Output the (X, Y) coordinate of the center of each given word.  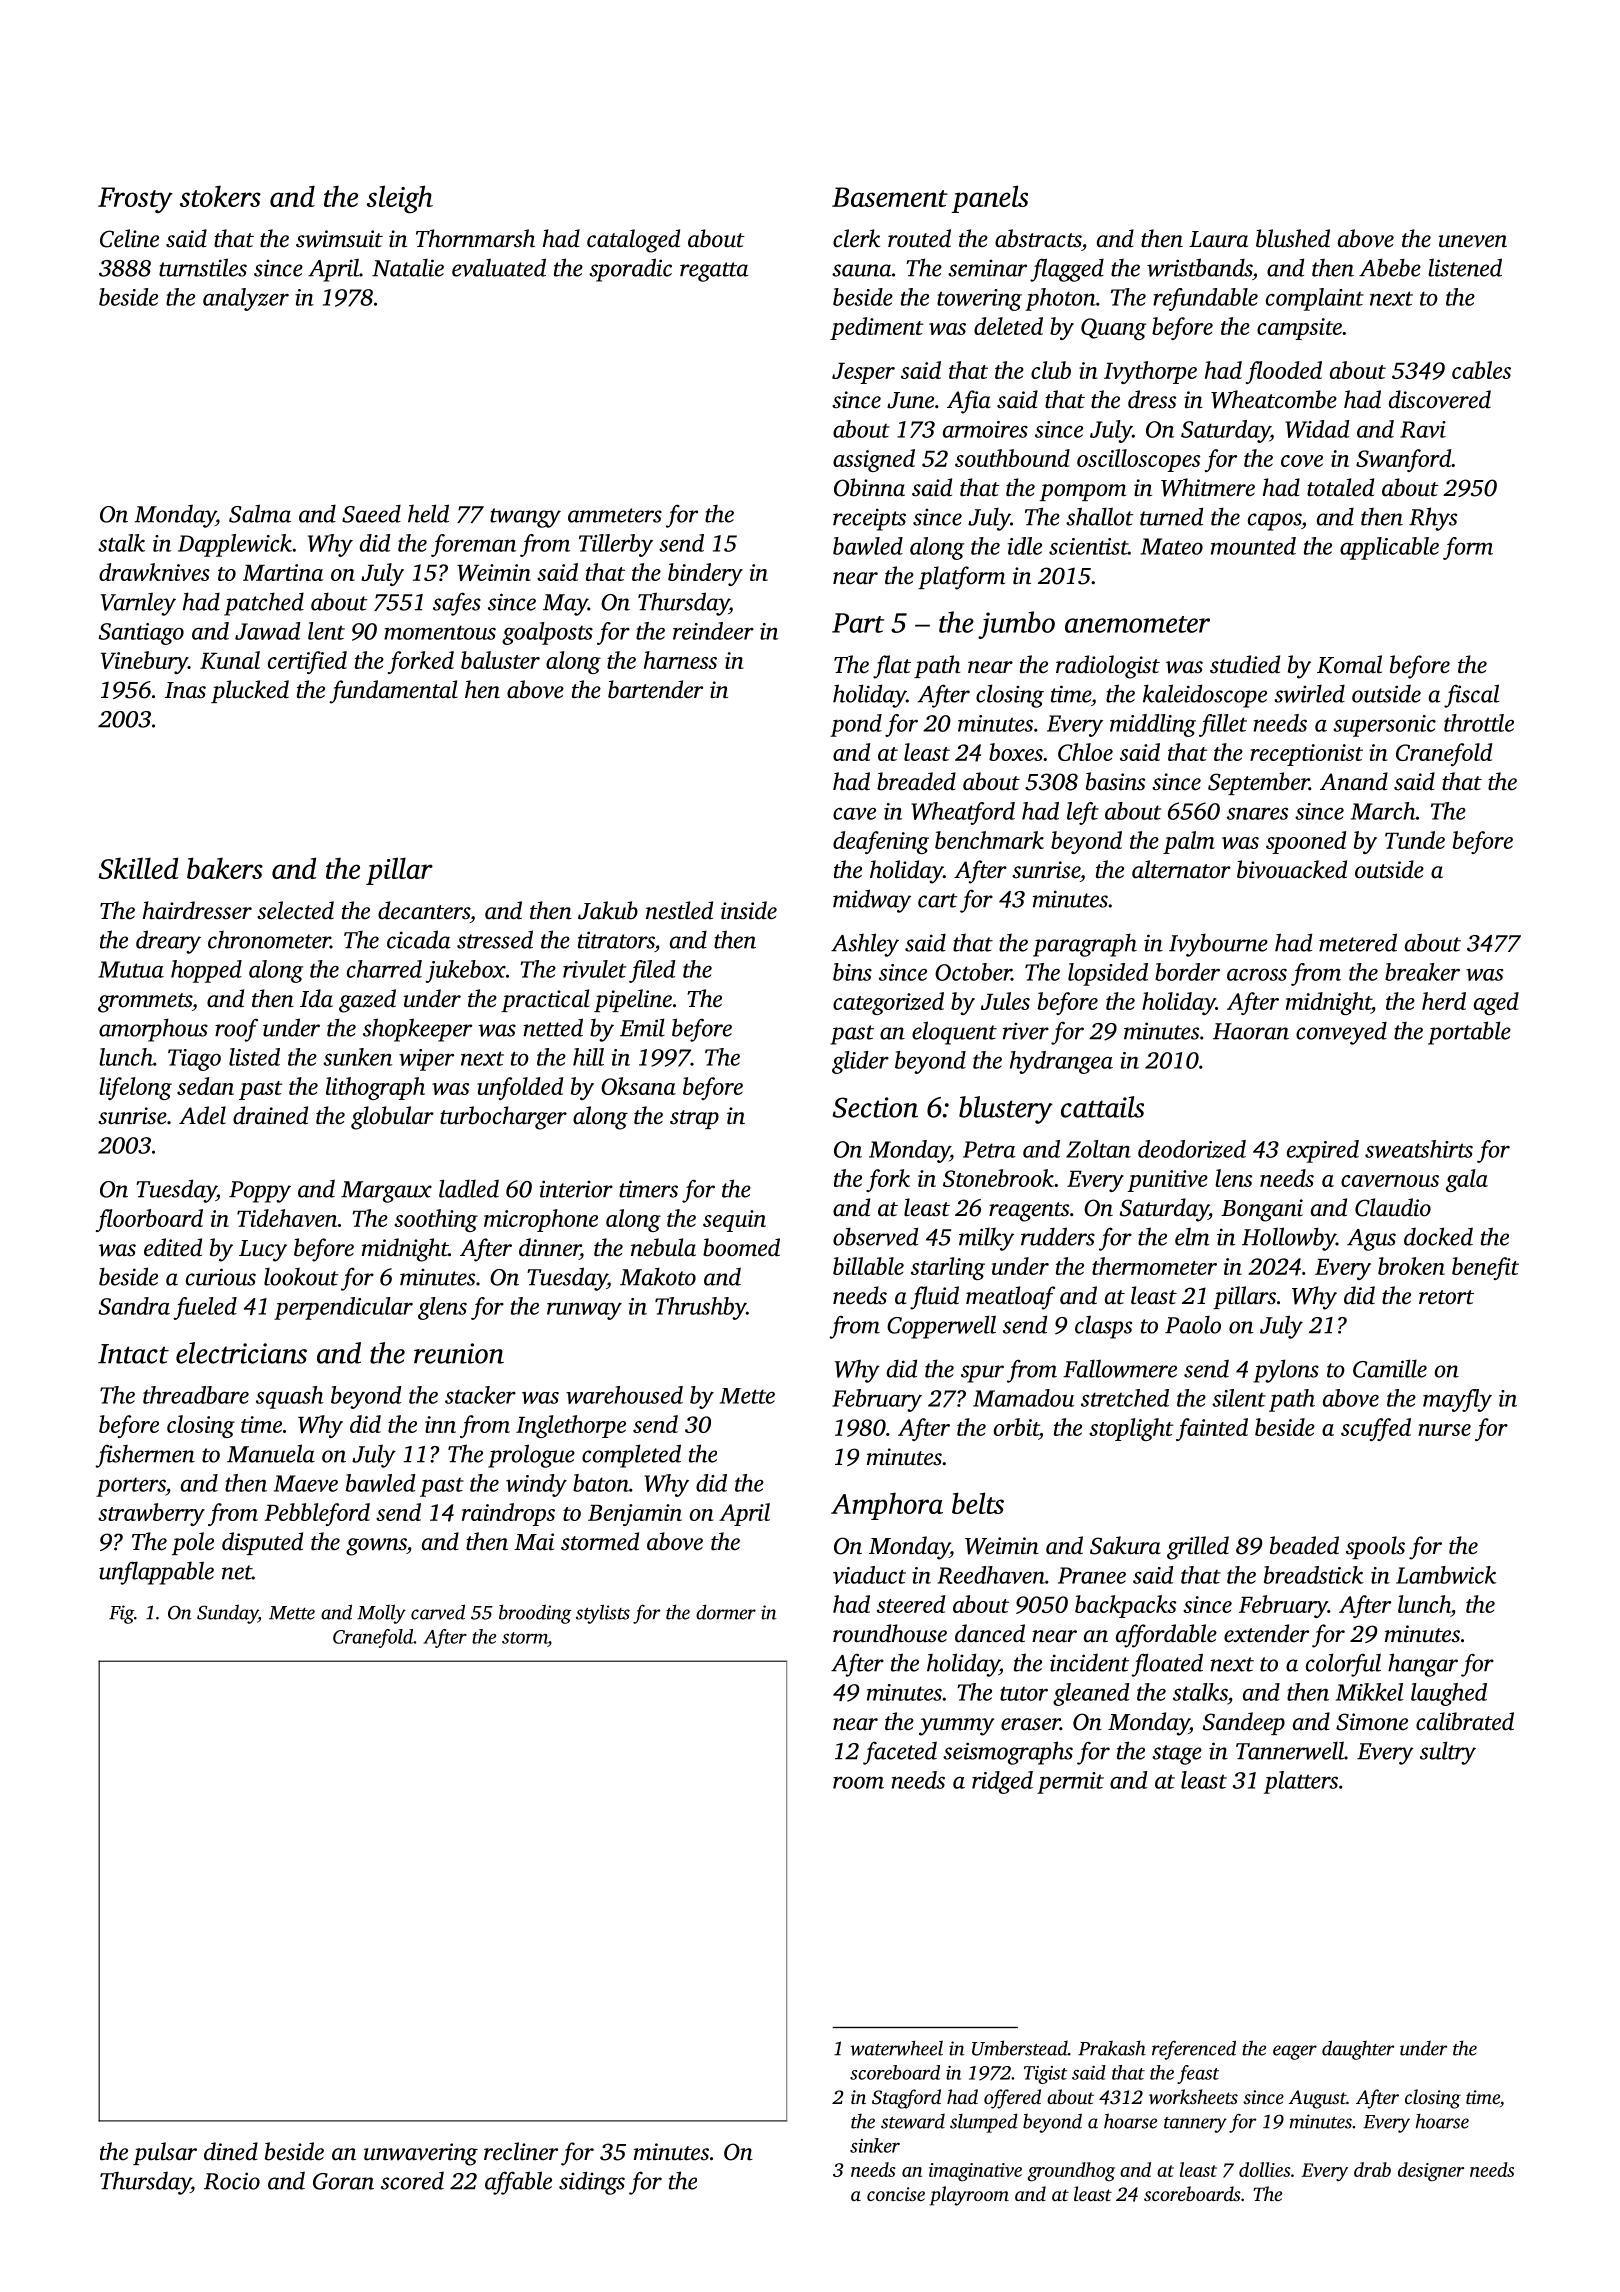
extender (1266, 1633)
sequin (734, 1221)
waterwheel (896, 2048)
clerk (856, 238)
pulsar (165, 2153)
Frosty (135, 200)
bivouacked (1292, 869)
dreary (168, 942)
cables (1481, 370)
